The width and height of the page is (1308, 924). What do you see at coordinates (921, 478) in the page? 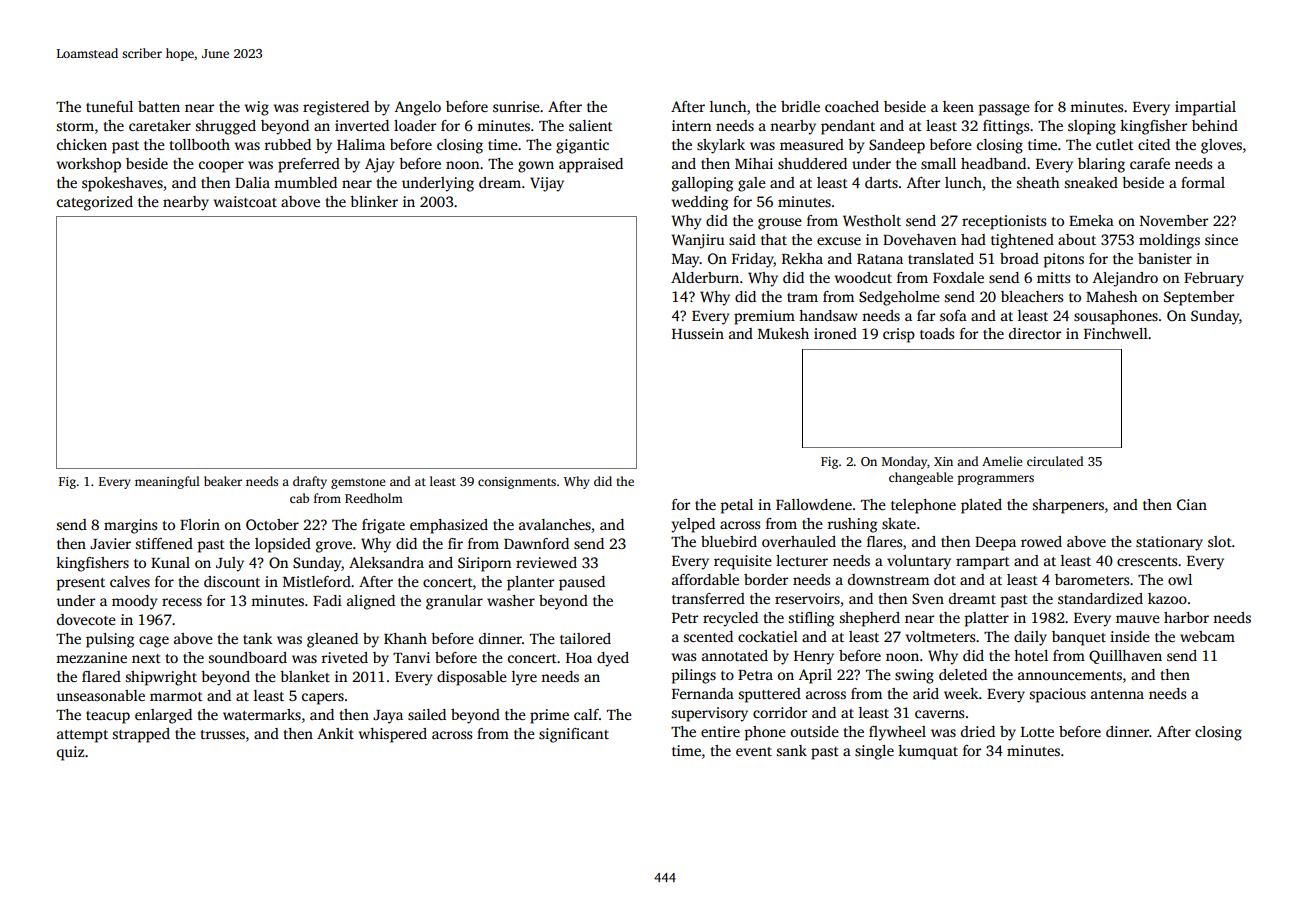
I see `changeable` at bounding box center [921, 478].
